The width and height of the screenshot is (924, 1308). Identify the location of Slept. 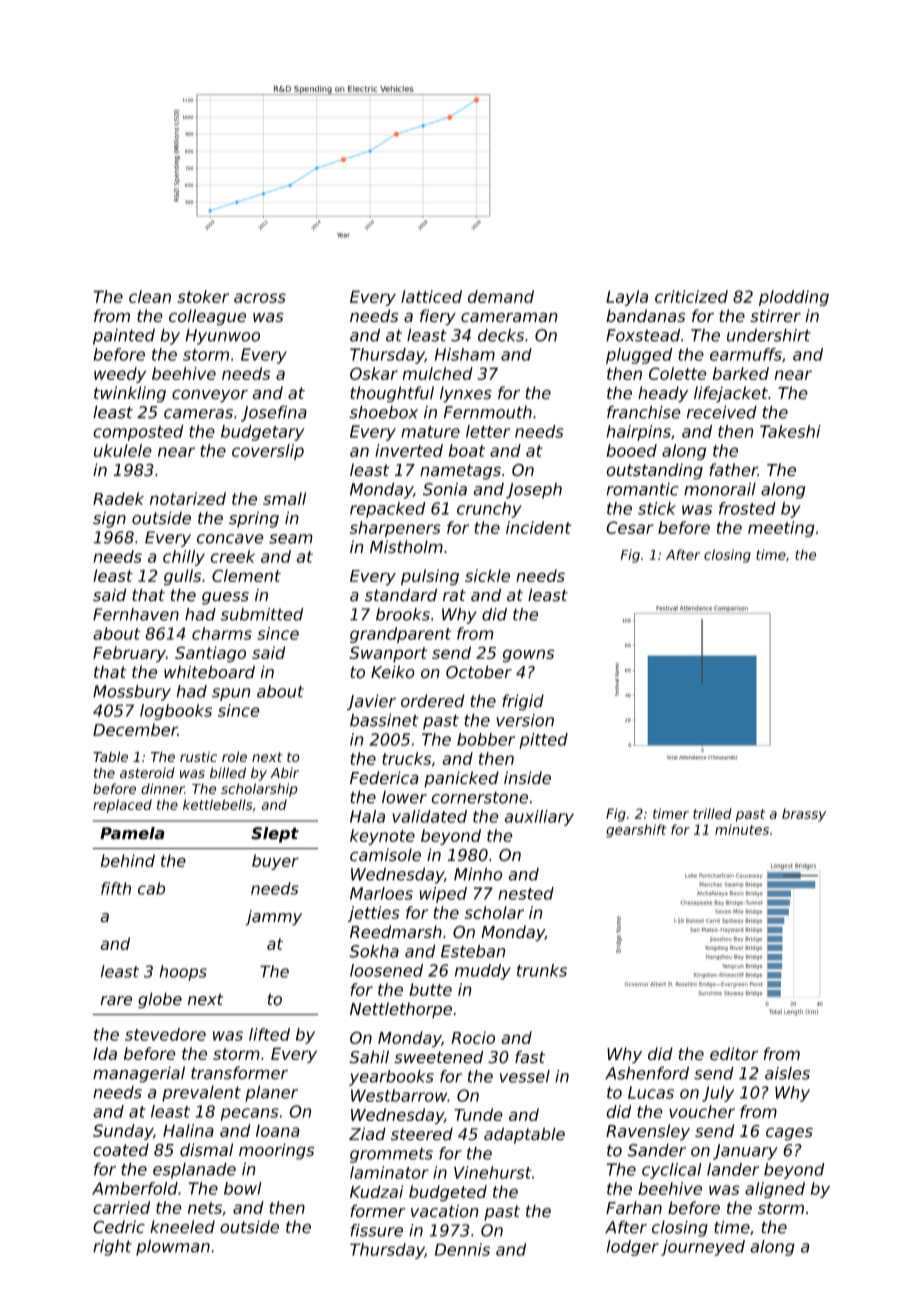
(275, 835).
